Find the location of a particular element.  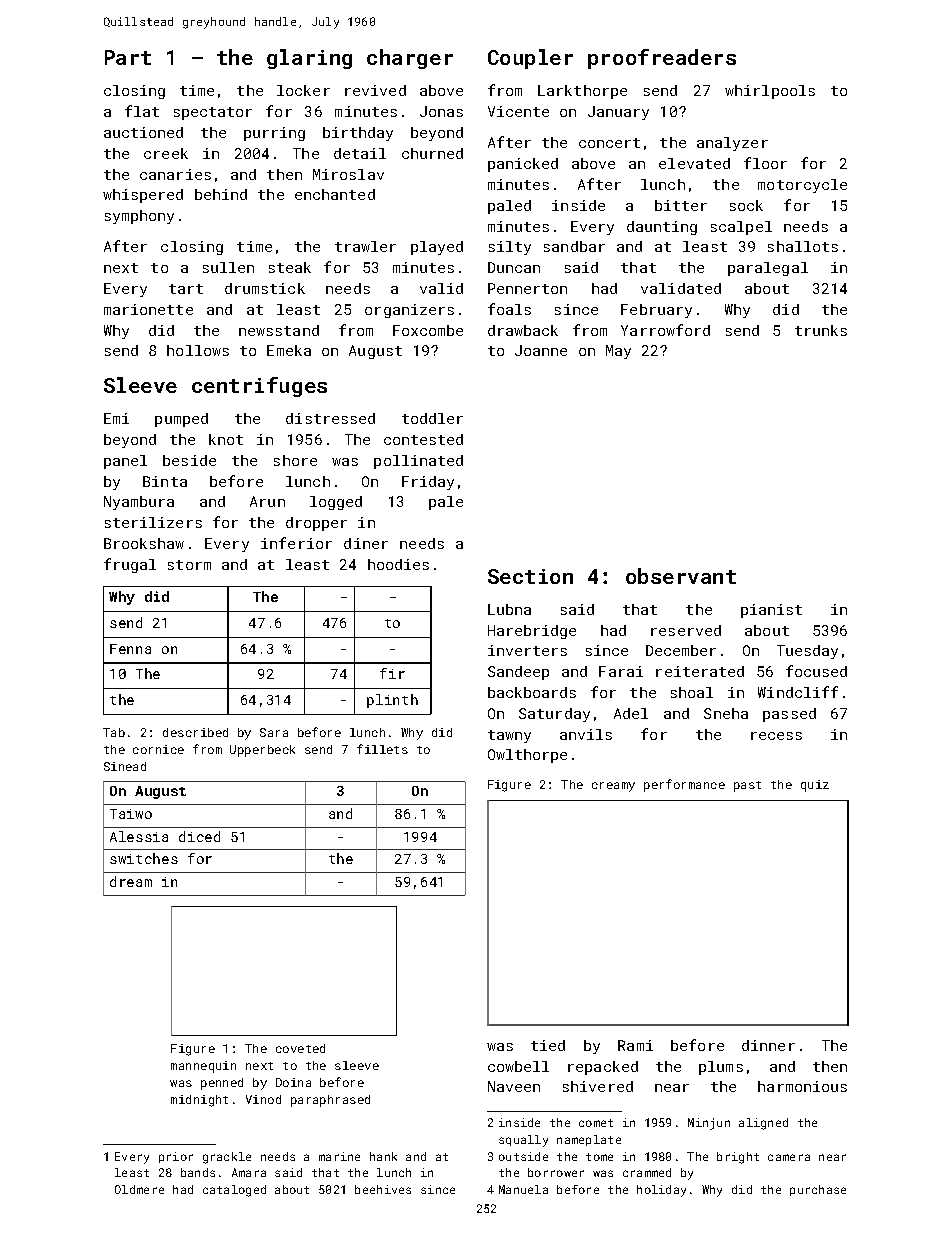

whirlpools is located at coordinates (770, 92).
